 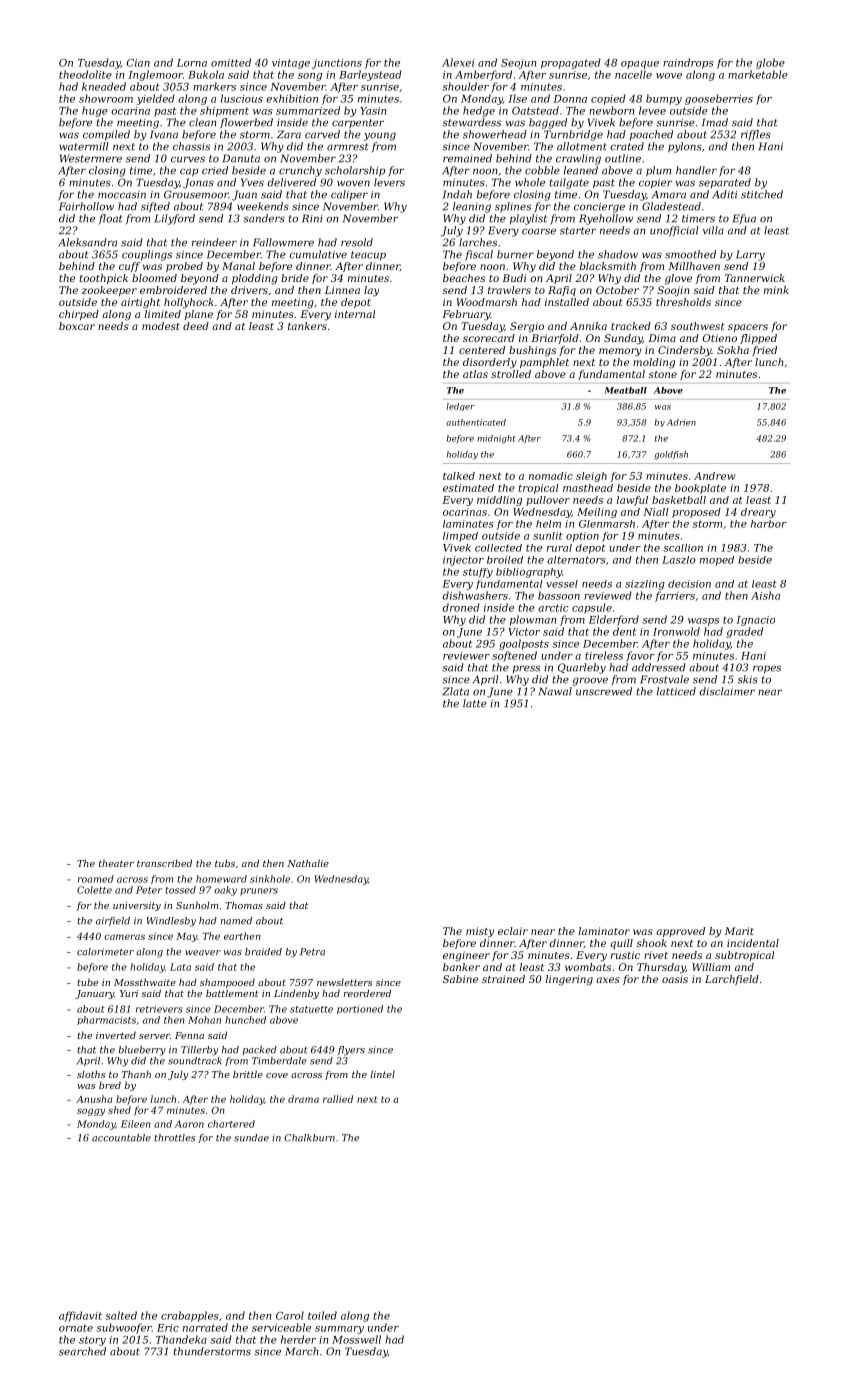 What do you see at coordinates (196, 326) in the screenshot?
I see `deed` at bounding box center [196, 326].
